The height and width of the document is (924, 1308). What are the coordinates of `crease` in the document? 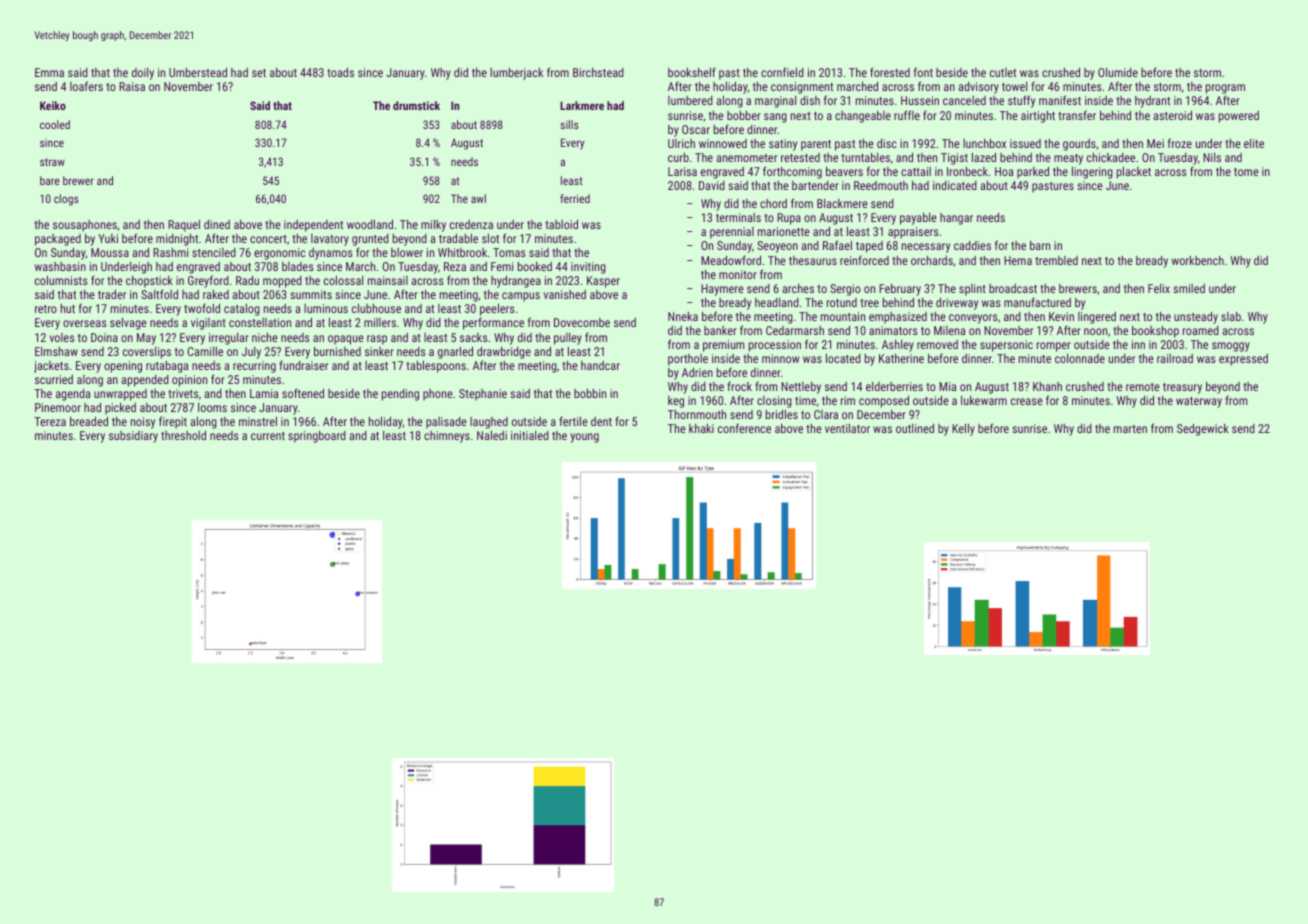 It's located at (1027, 401).
